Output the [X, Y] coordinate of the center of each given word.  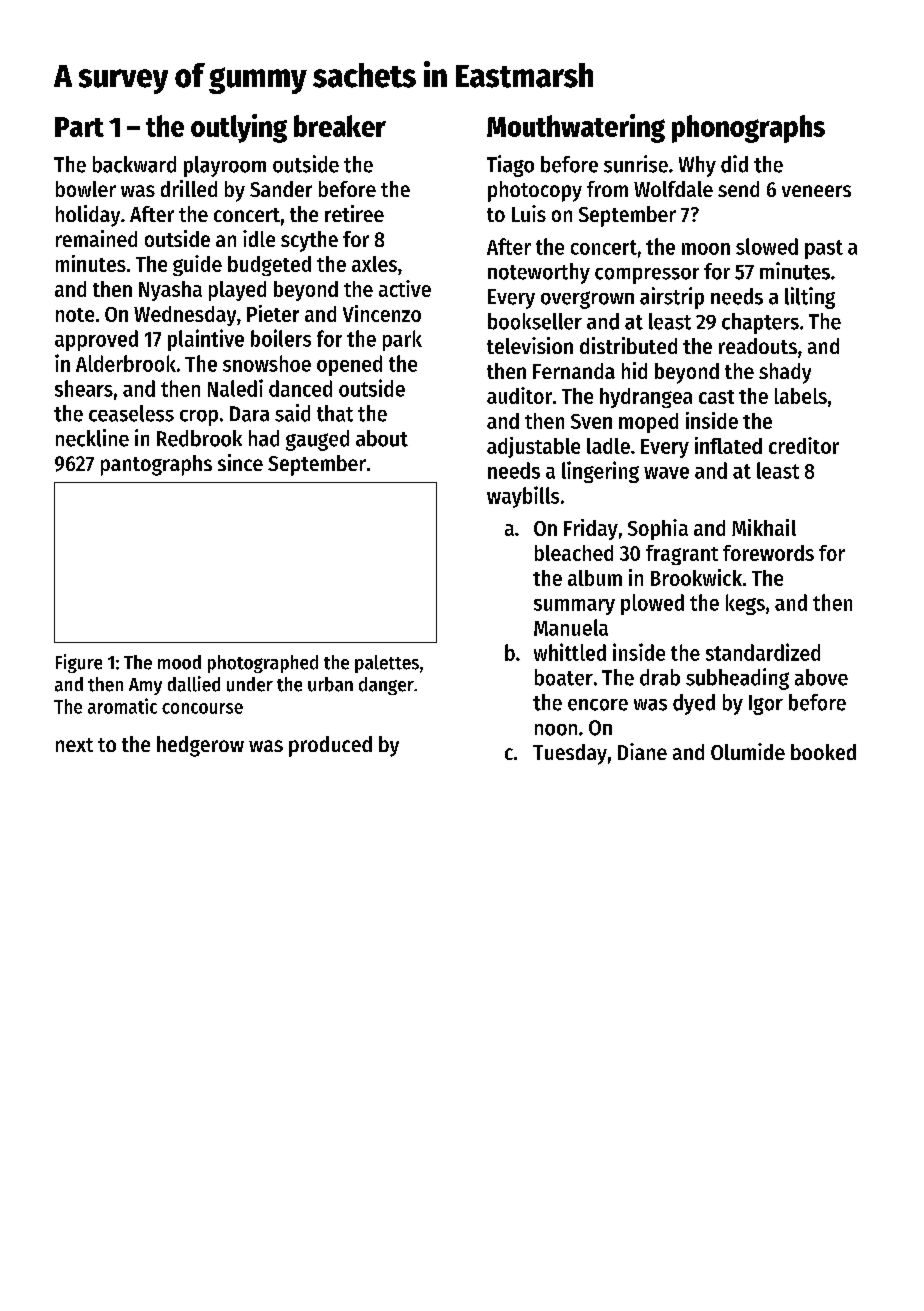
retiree [354, 213]
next [74, 745]
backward [134, 164]
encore [598, 705]
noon [556, 730]
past [824, 249]
